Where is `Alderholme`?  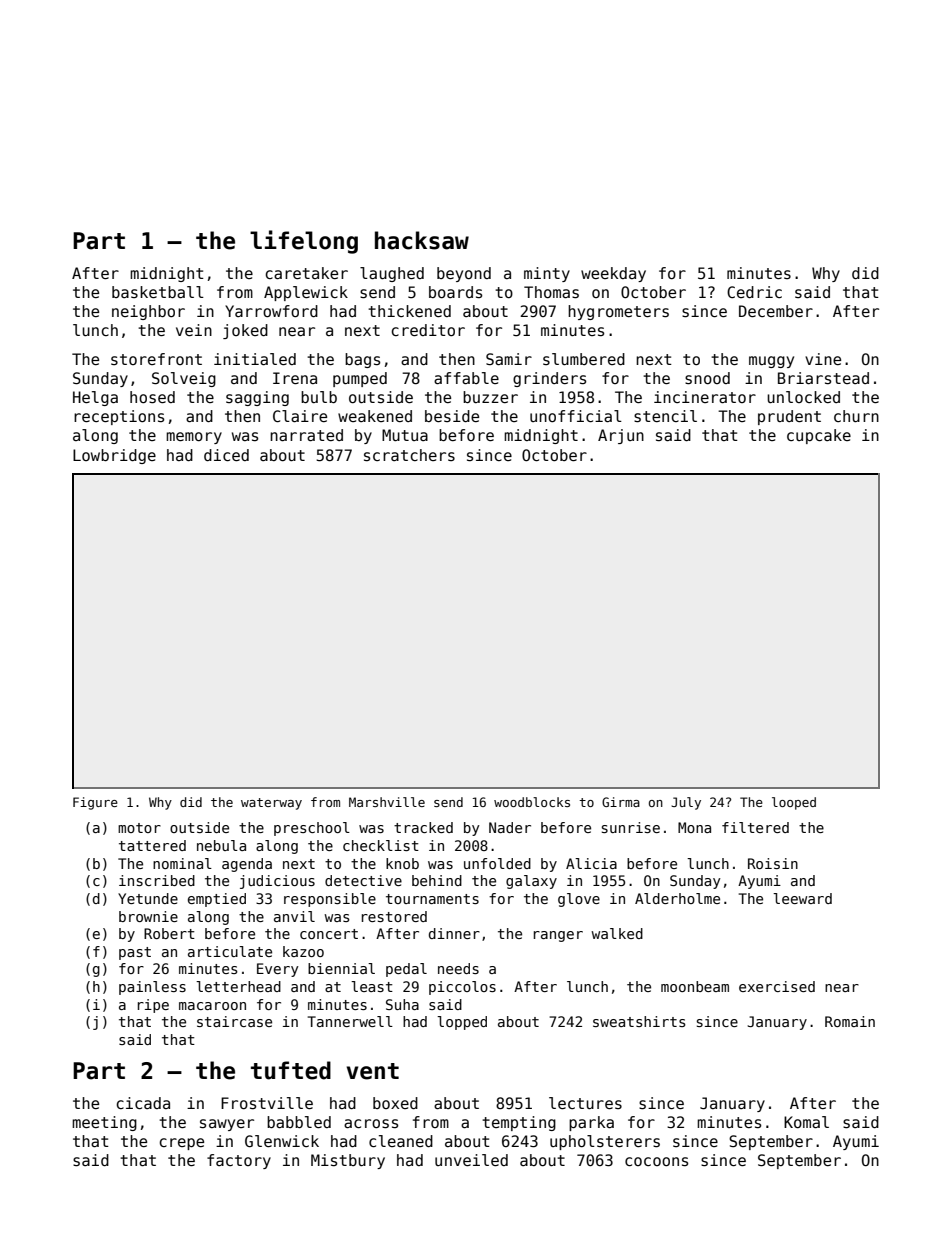
Alderholme is located at coordinates (677, 898).
